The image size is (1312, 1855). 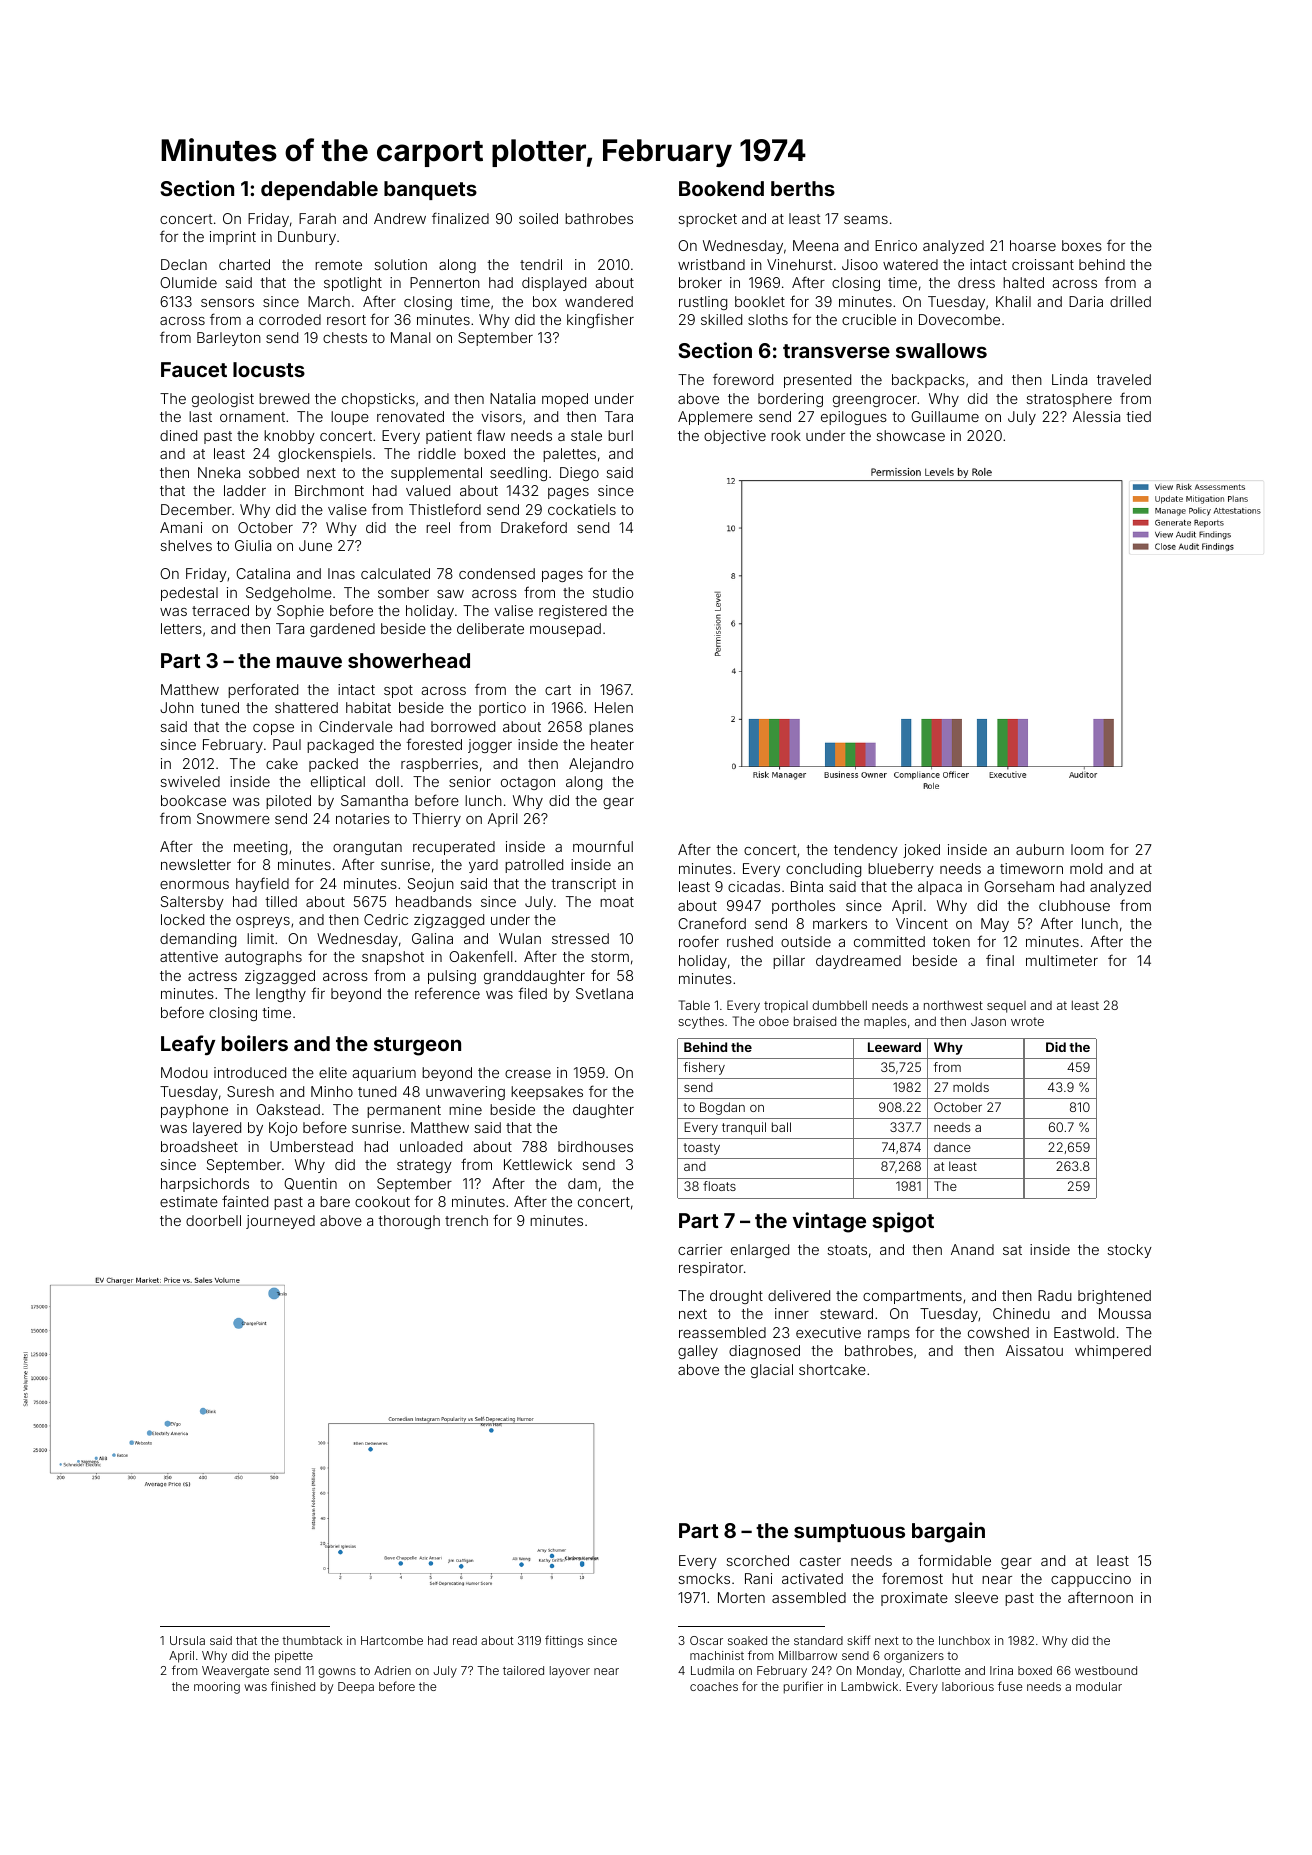 I want to click on mooring, so click(x=217, y=1688).
